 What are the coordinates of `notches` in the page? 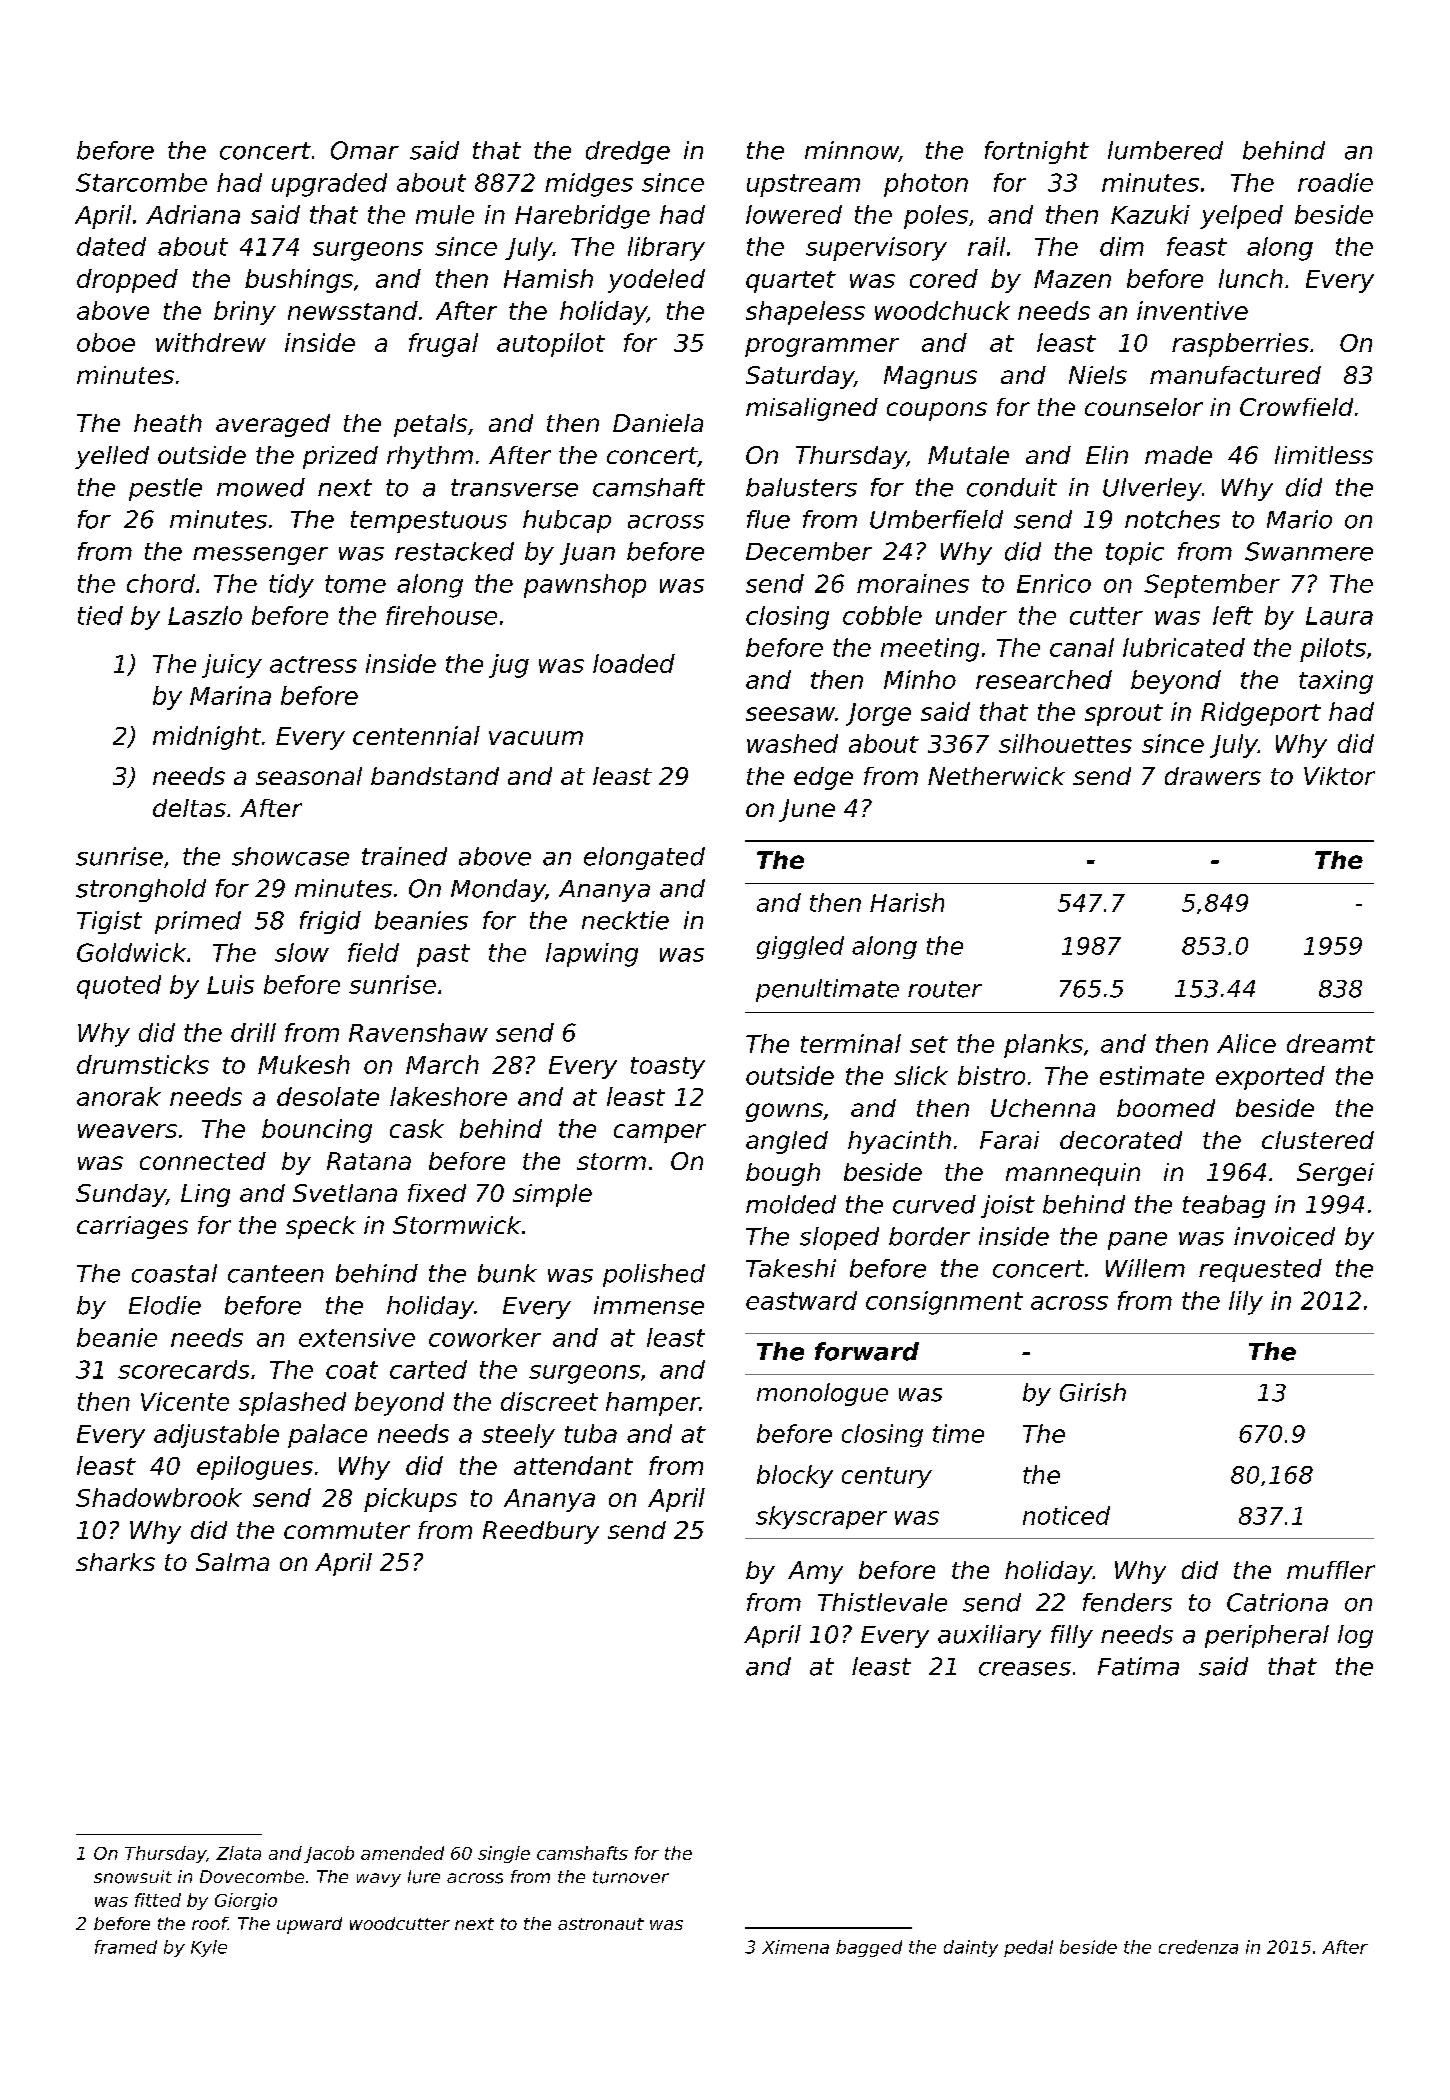 It's located at (1172, 519).
